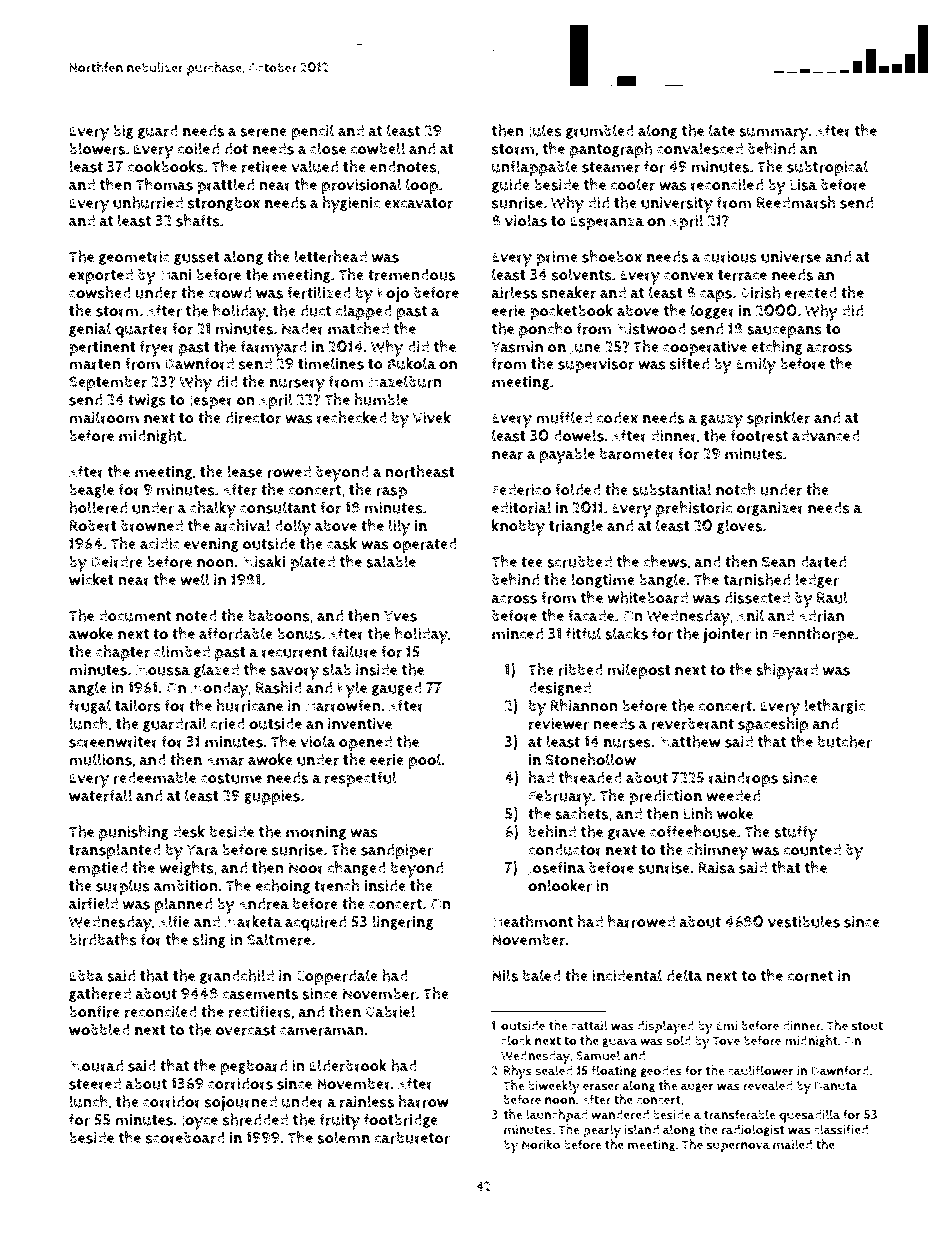 Image resolution: width=952 pixels, height=1233 pixels. What do you see at coordinates (717, 868) in the screenshot?
I see `Raisa` at bounding box center [717, 868].
